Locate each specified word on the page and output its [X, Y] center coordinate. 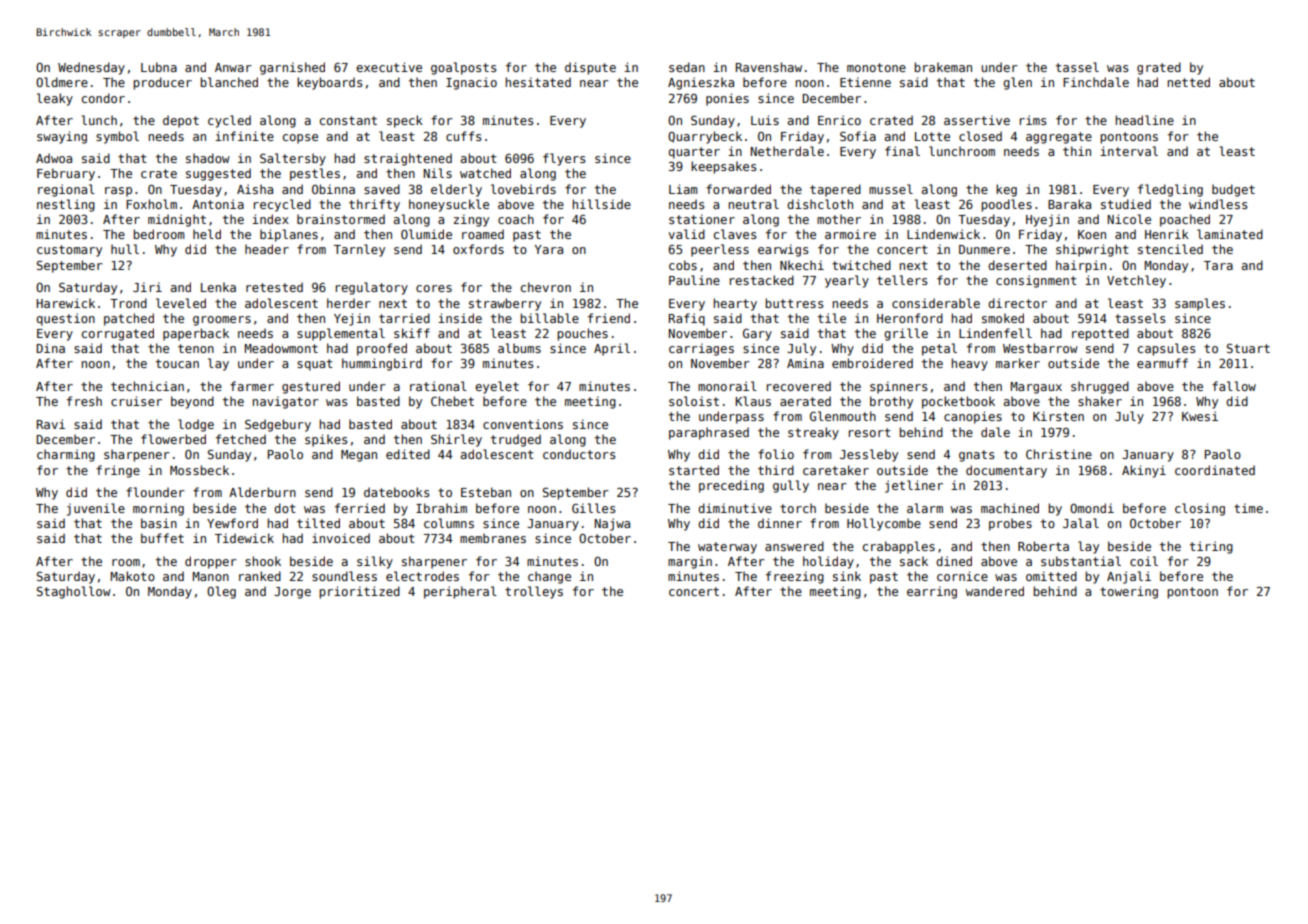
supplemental [341, 334]
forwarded [738, 189]
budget [1233, 190]
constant [348, 120]
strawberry [505, 304]
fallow [1234, 386]
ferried [360, 508]
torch [798, 508]
